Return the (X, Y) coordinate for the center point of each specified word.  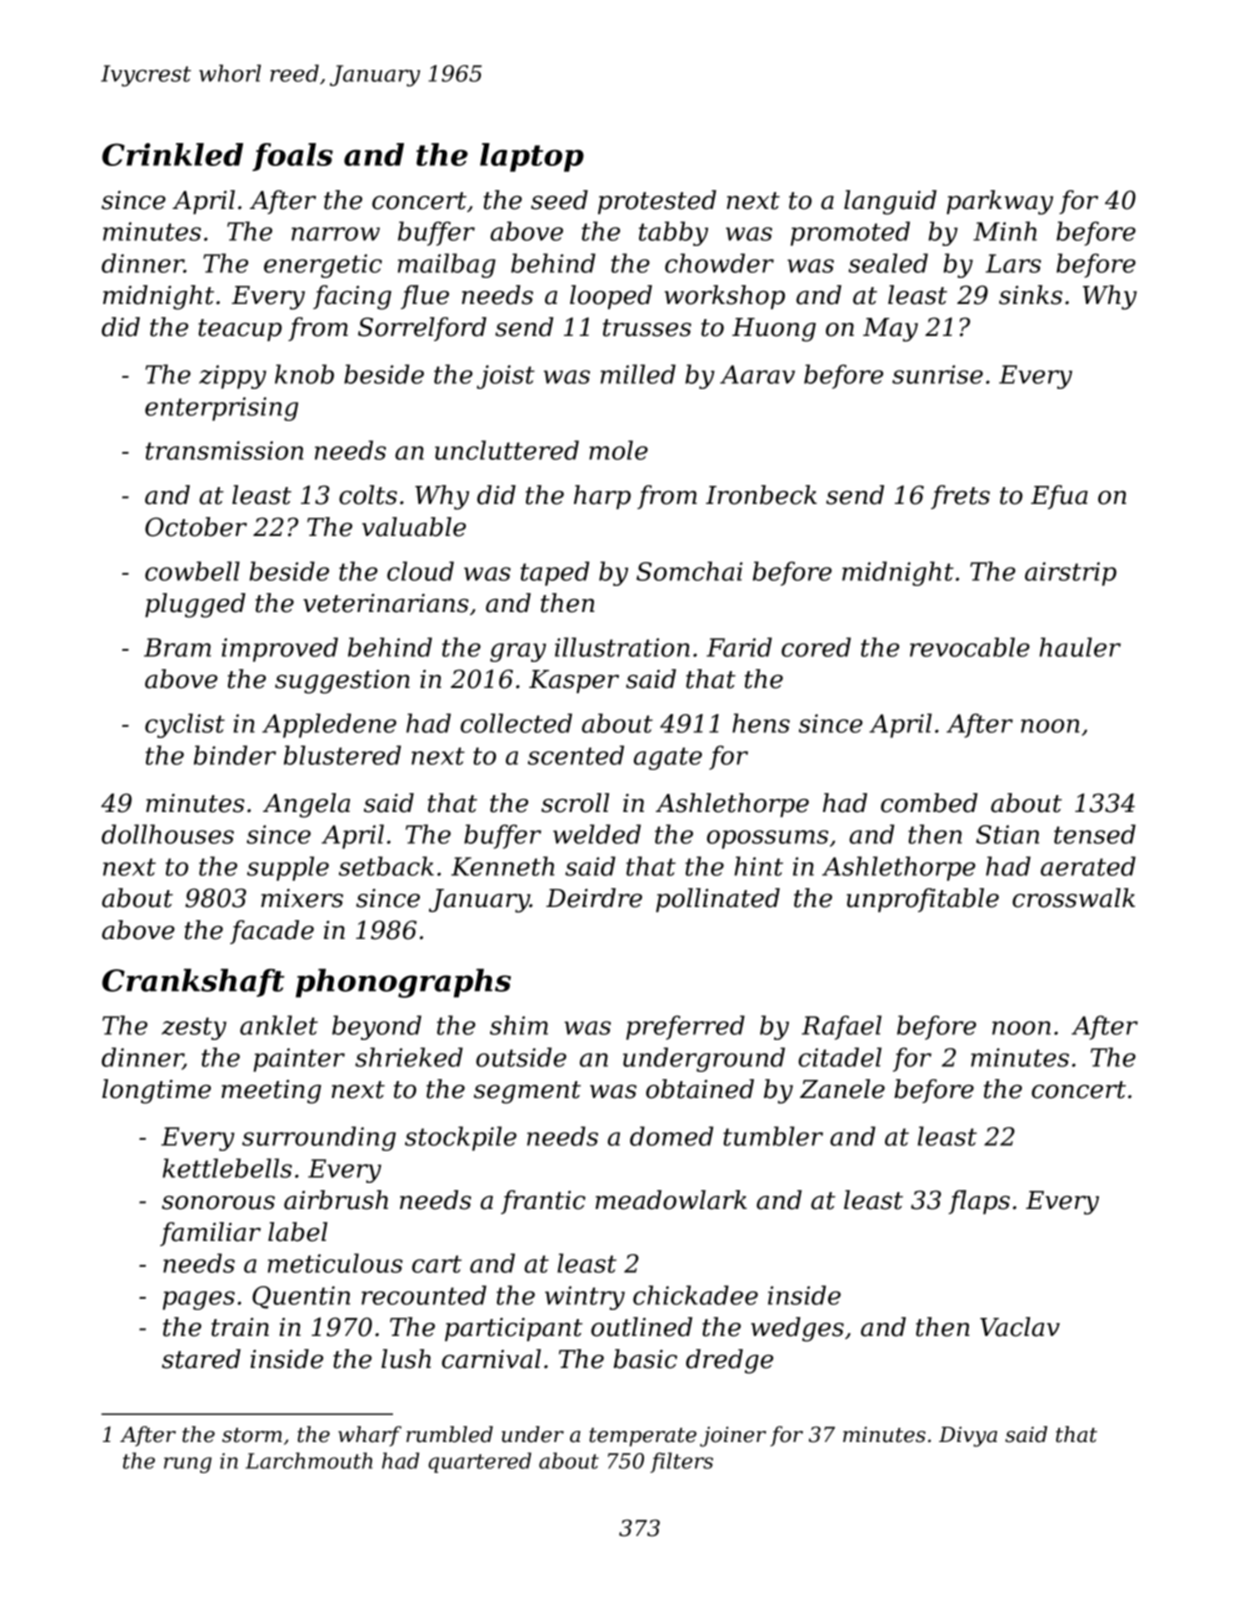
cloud (420, 571)
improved (280, 649)
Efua (1059, 497)
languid (890, 202)
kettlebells (227, 1168)
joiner (733, 1436)
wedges (797, 1329)
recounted (423, 1295)
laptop (532, 157)
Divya (968, 1436)
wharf (370, 1436)
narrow (335, 234)
